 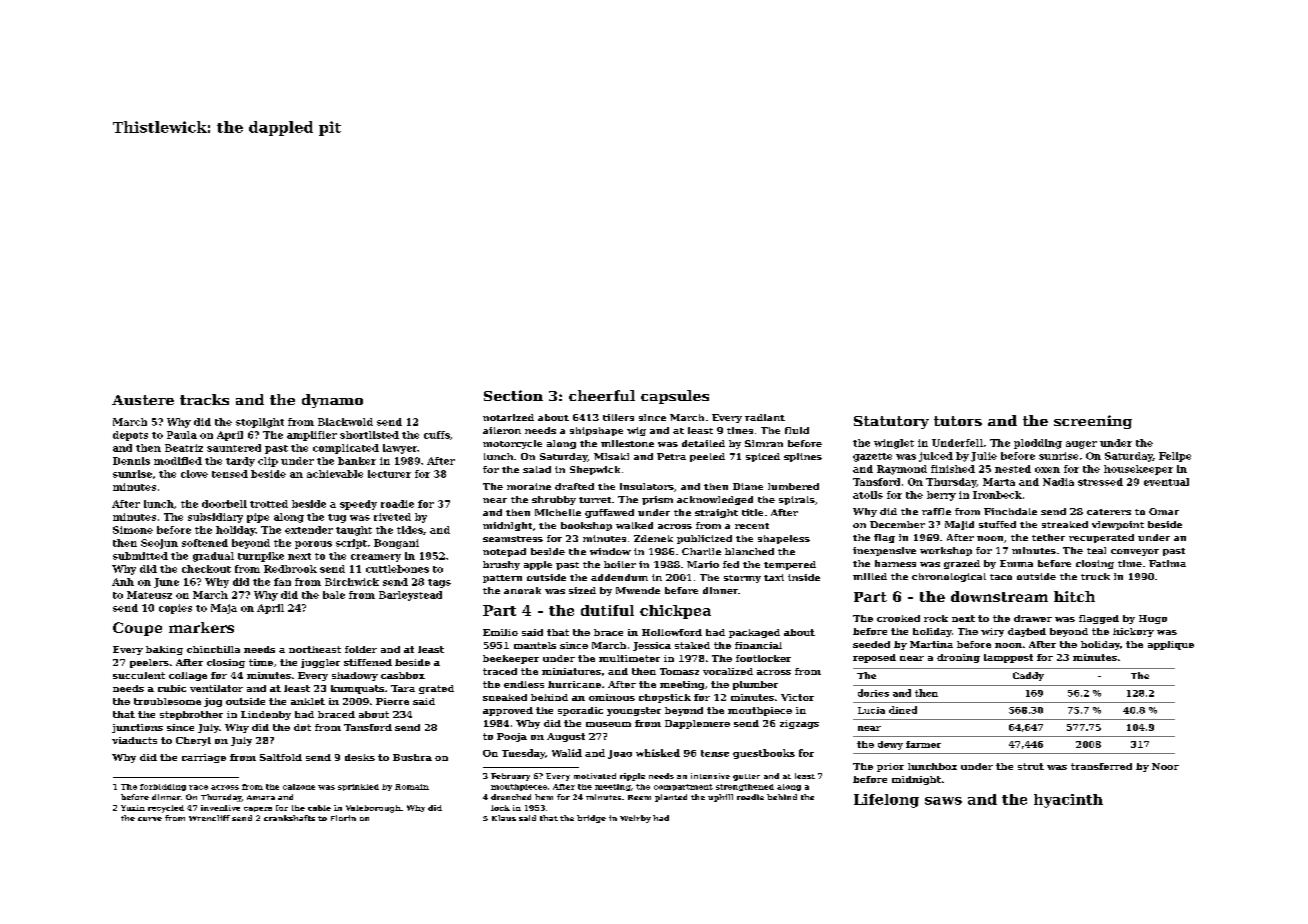 I want to click on Noor, so click(x=1165, y=766).
